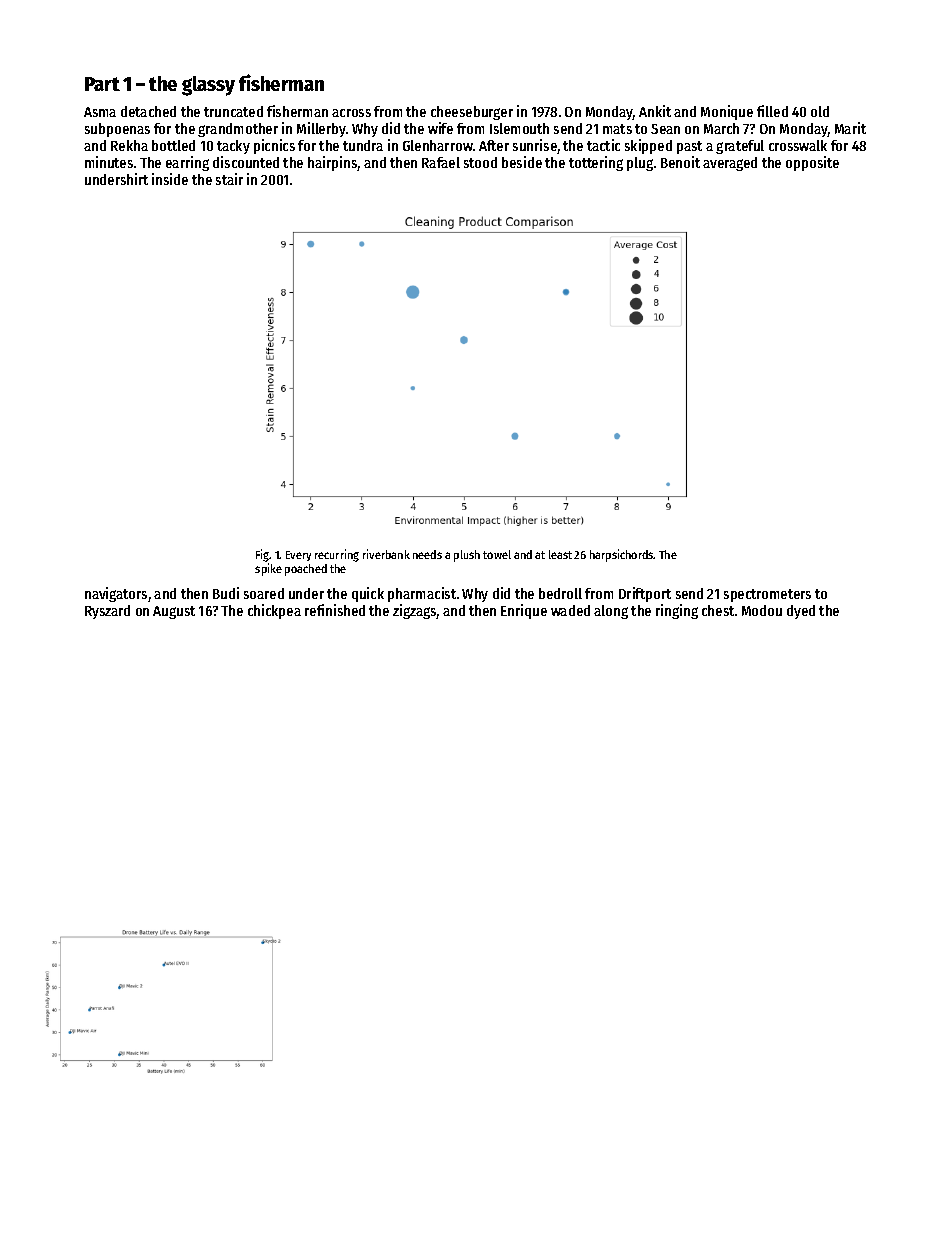  Describe the element at coordinates (268, 569) in the image. I see `spike` at that location.
